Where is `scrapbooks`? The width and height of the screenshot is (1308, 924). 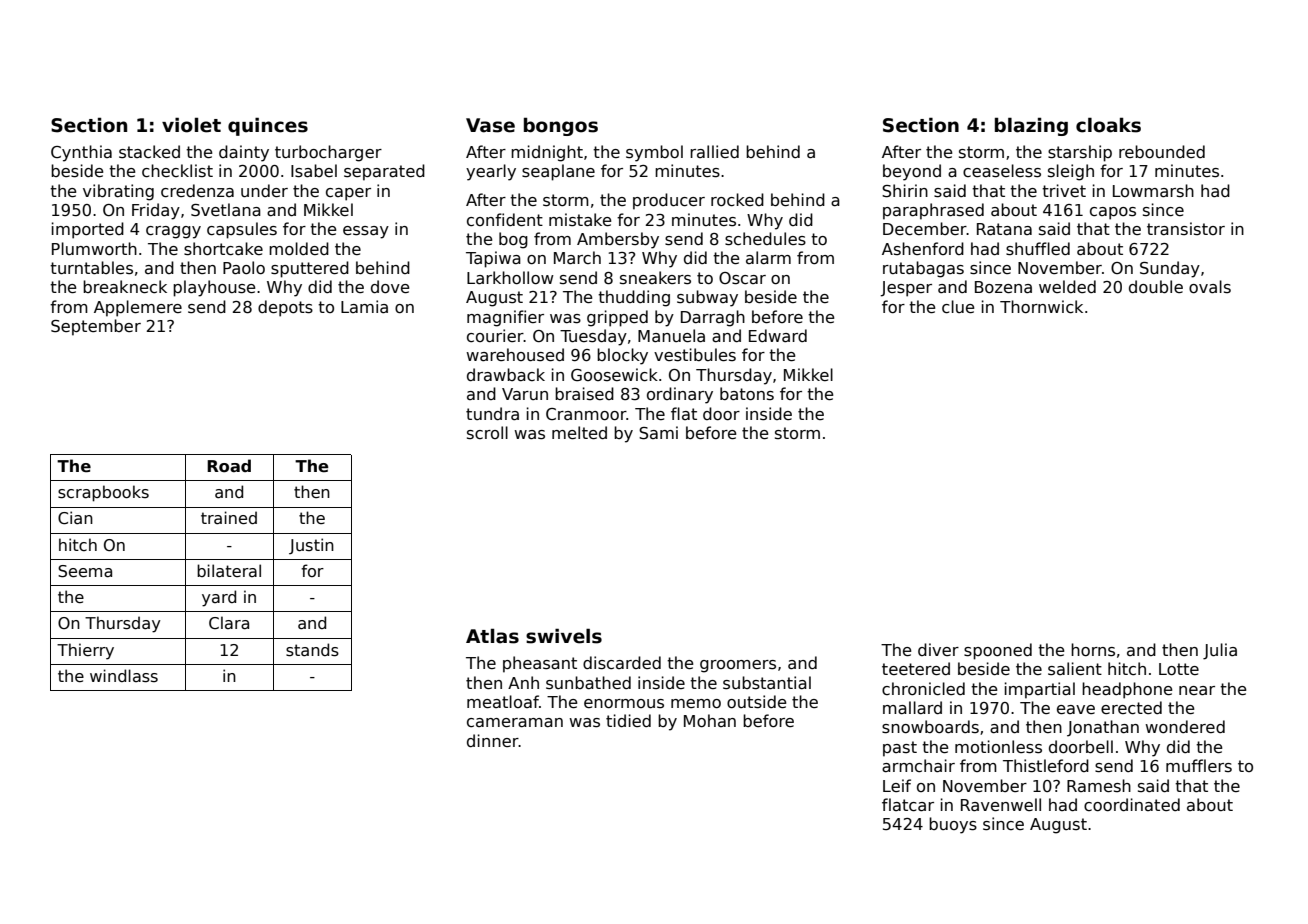
scrapbooks is located at coordinates (103, 493).
